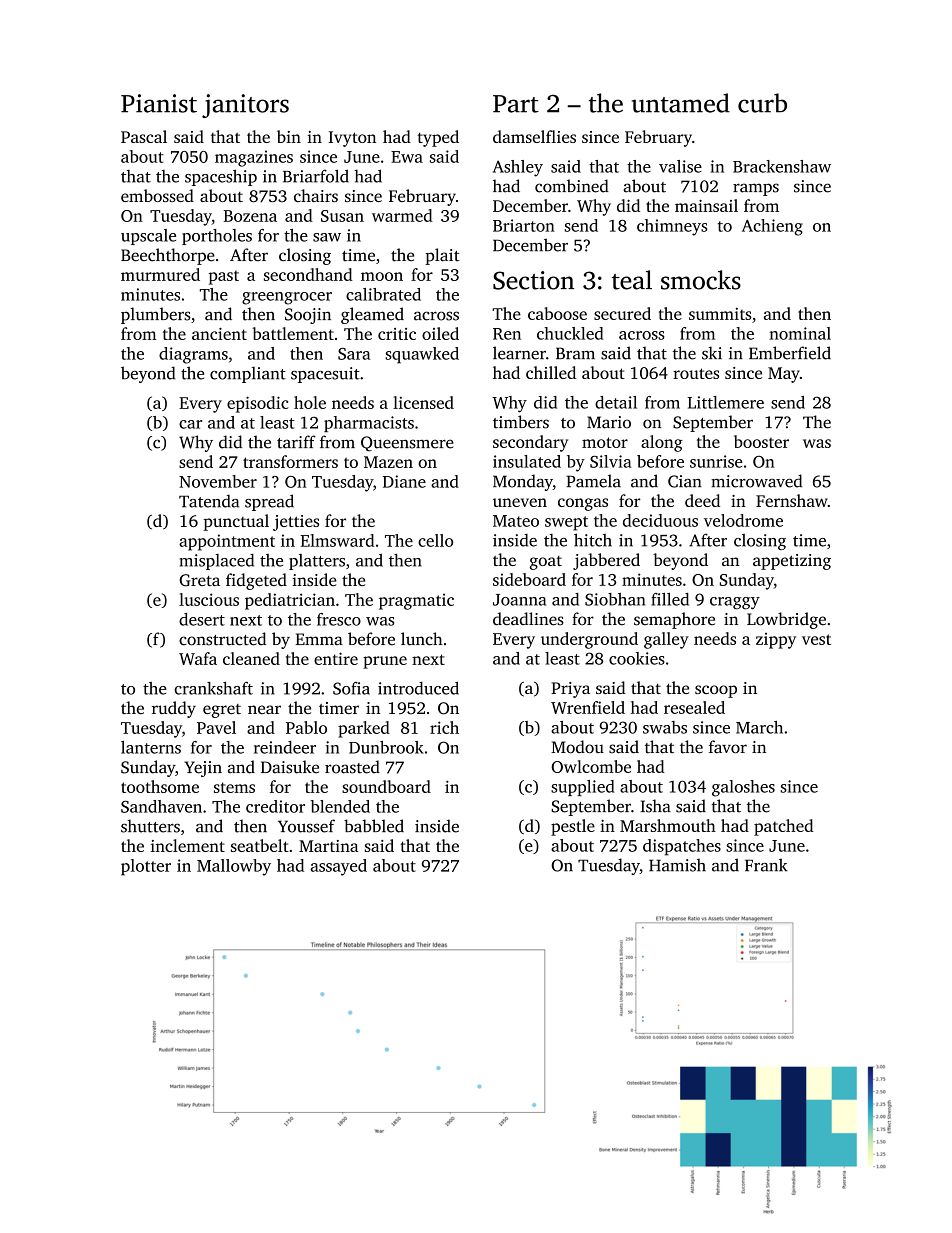  Describe the element at coordinates (296, 442) in the page. I see `tariff` at that location.
